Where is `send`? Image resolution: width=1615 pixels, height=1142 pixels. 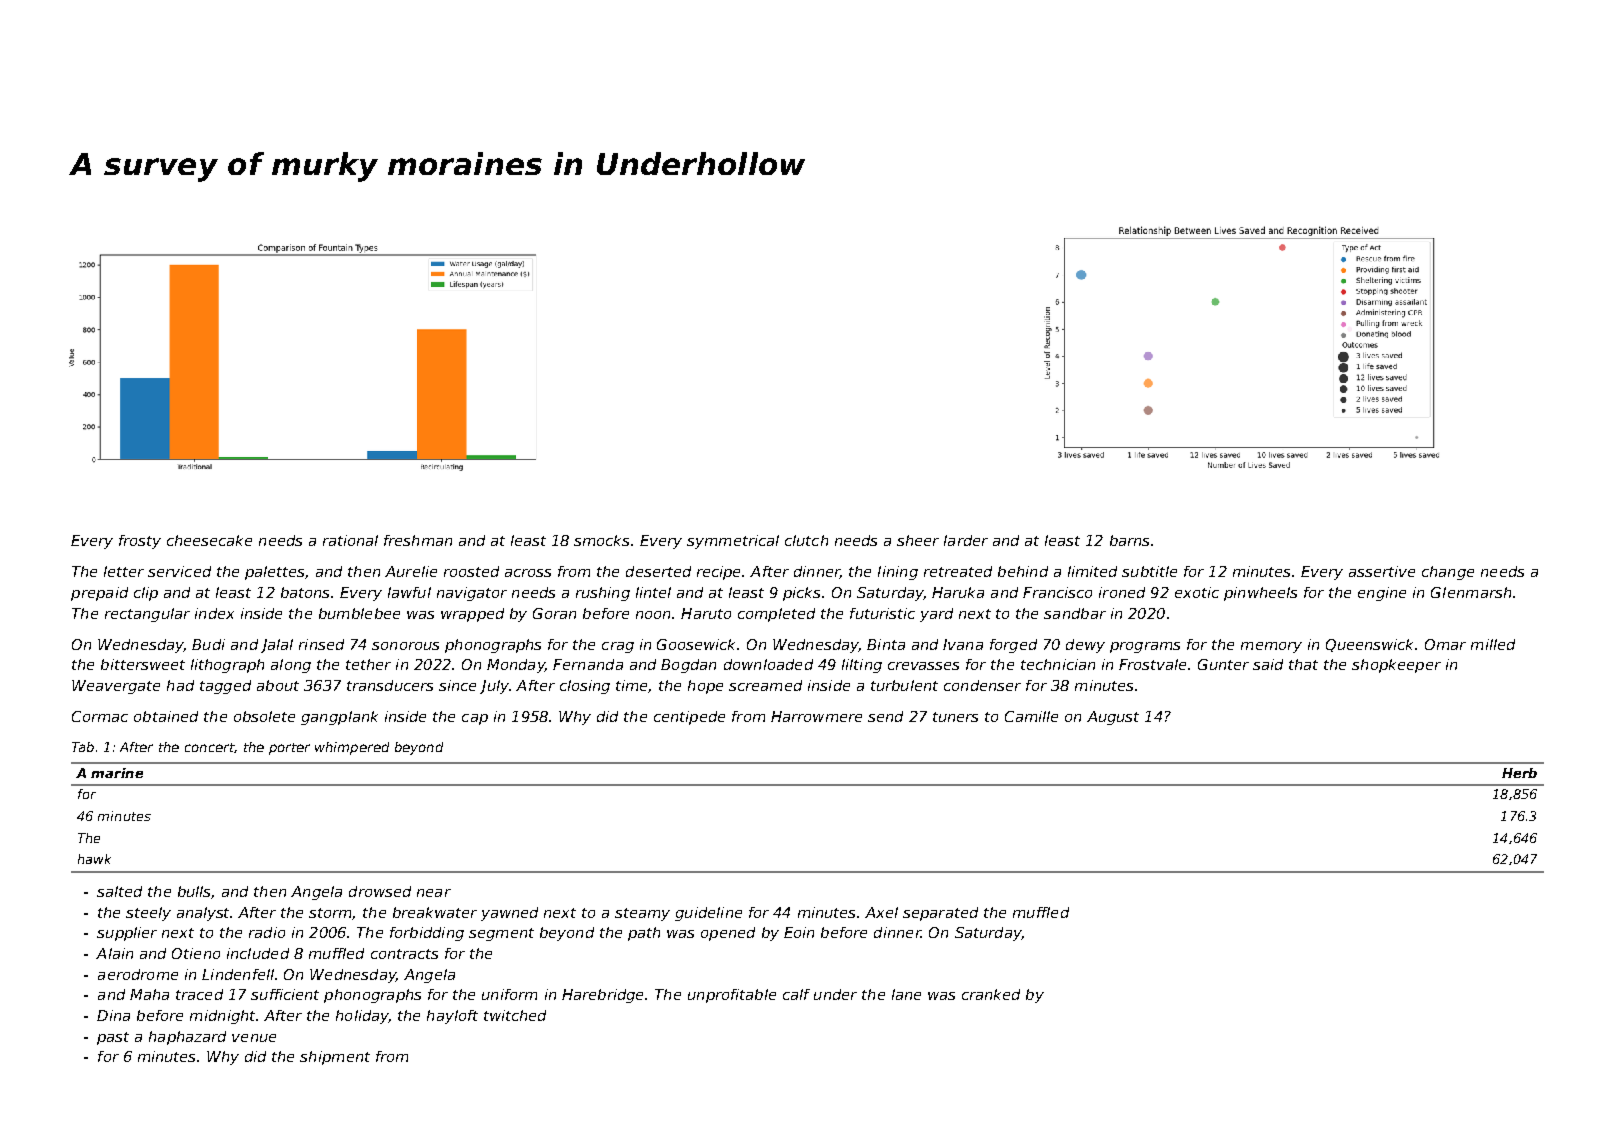 send is located at coordinates (885, 716).
